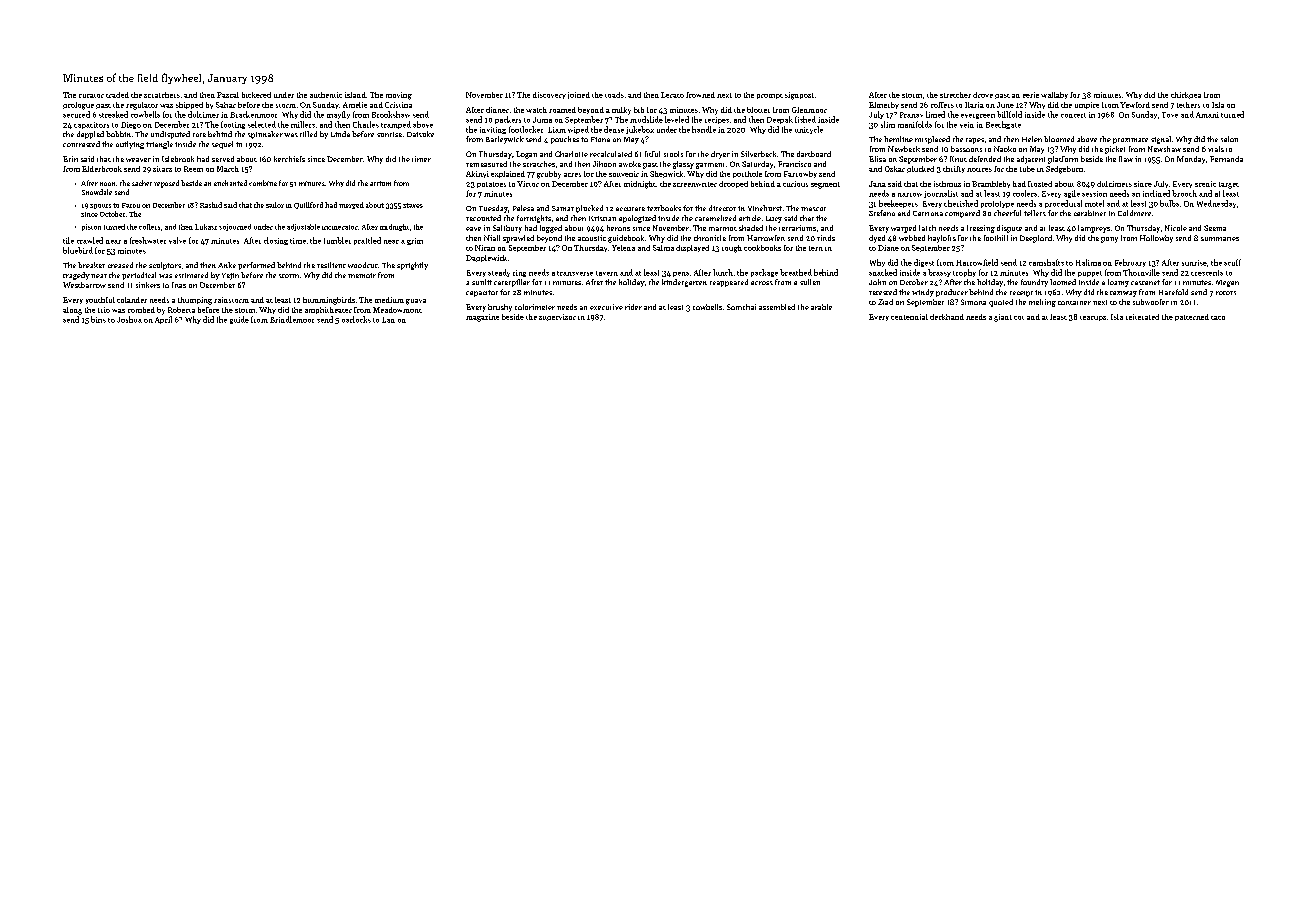 This screenshot has width=1308, height=924. Describe the element at coordinates (163, 320) in the screenshot. I see `April` at that location.
